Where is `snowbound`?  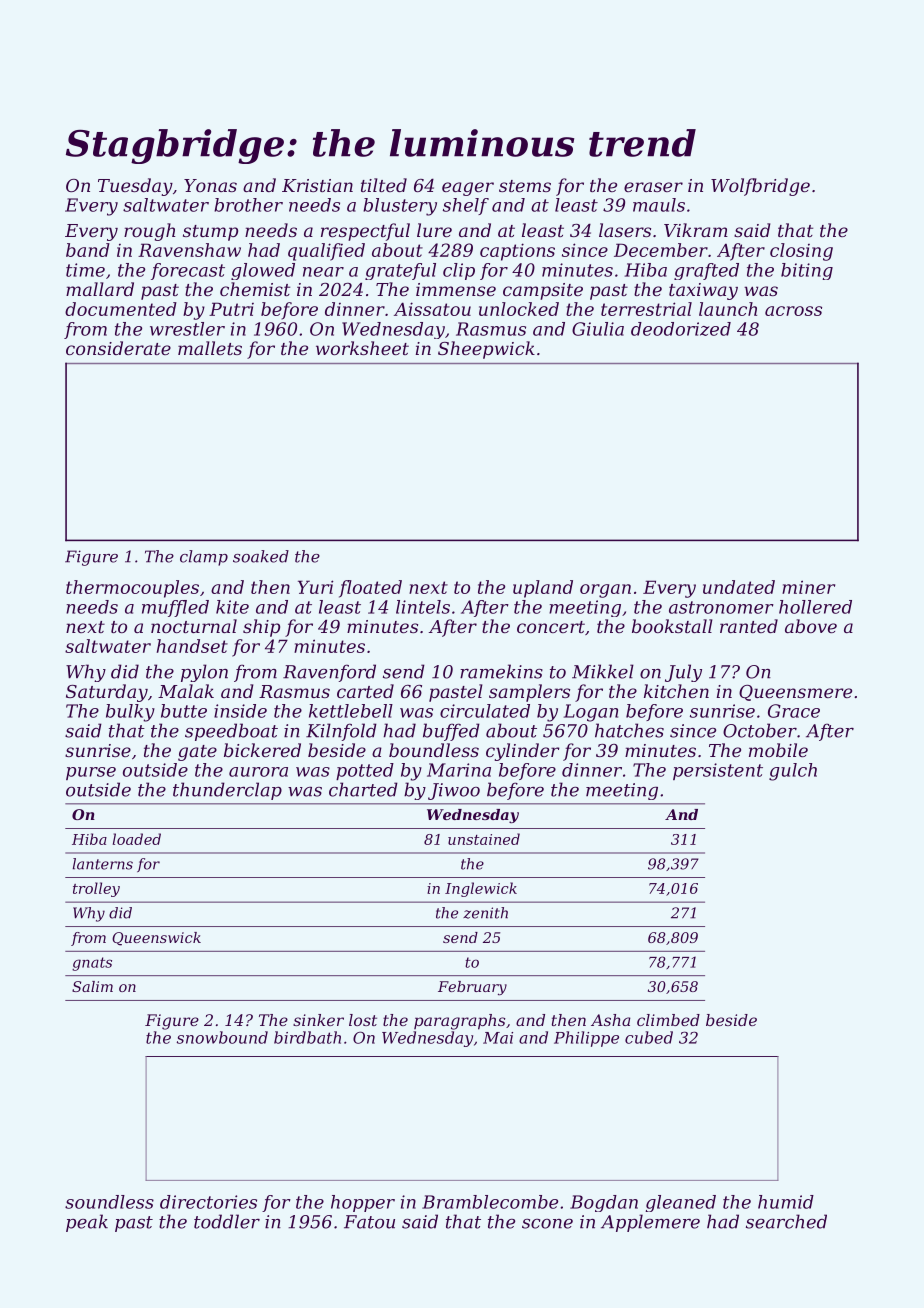
snowbound is located at coordinates (222, 1037).
